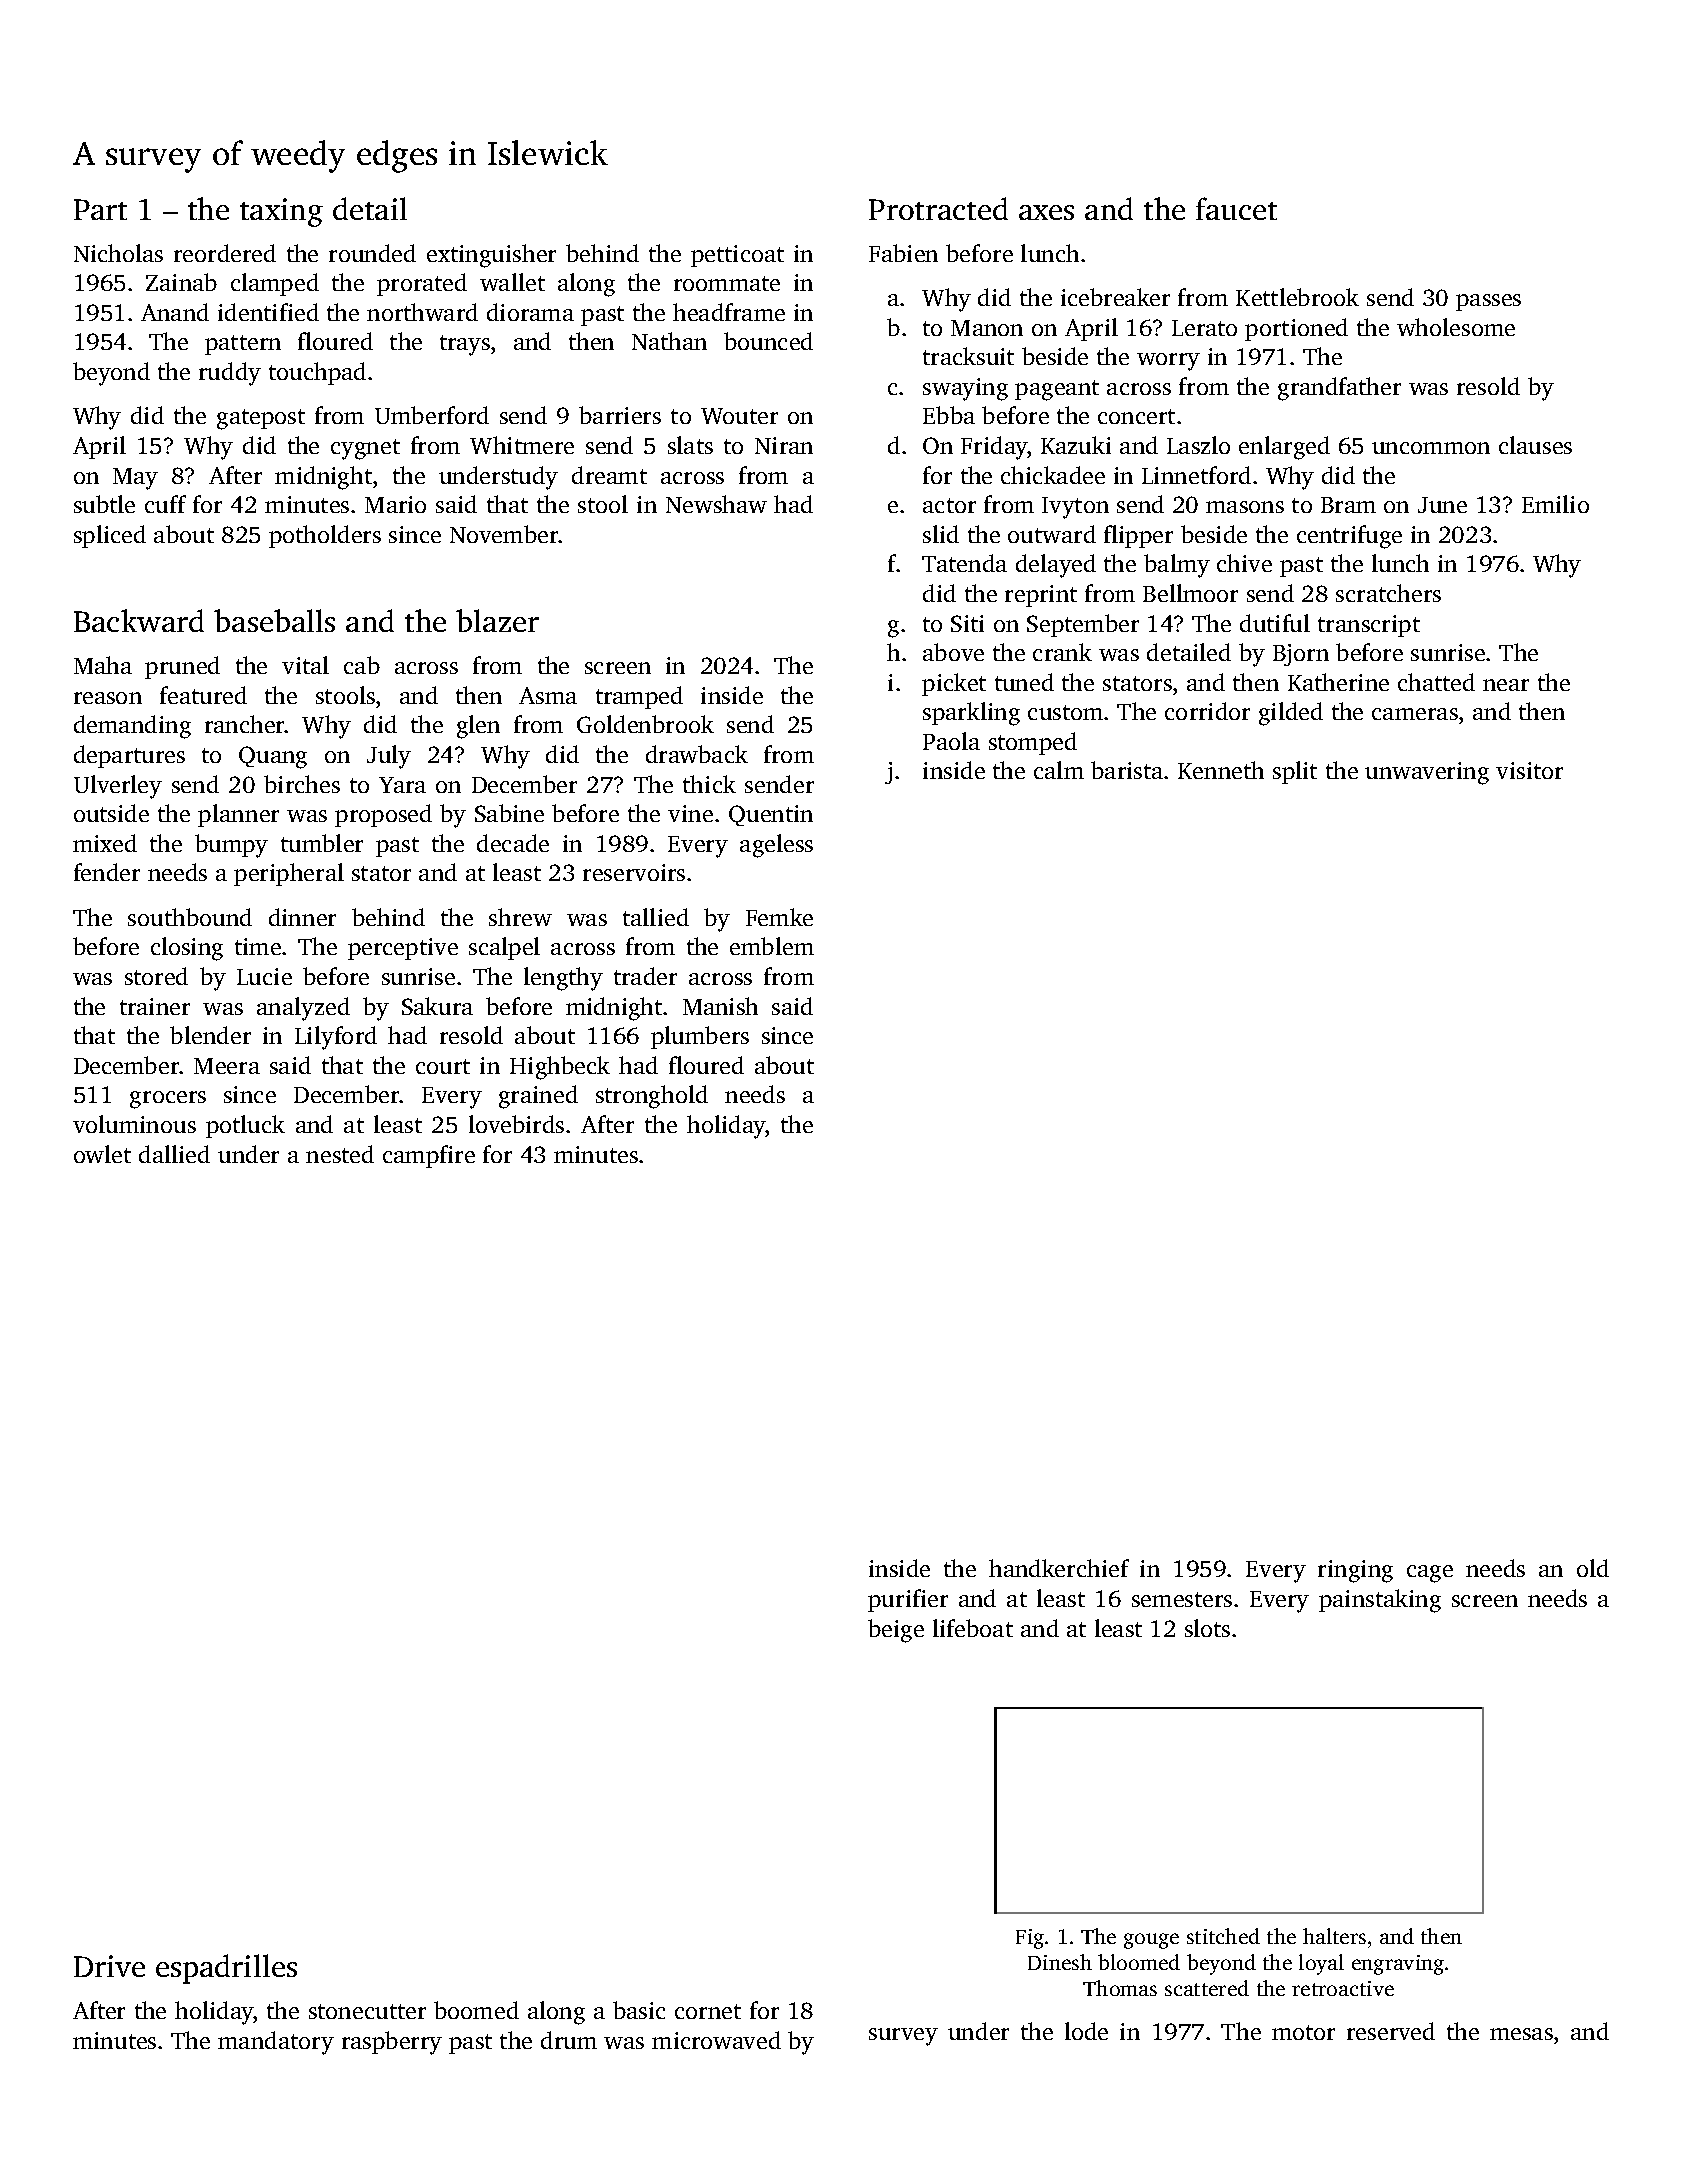  I want to click on cornet, so click(708, 2011).
